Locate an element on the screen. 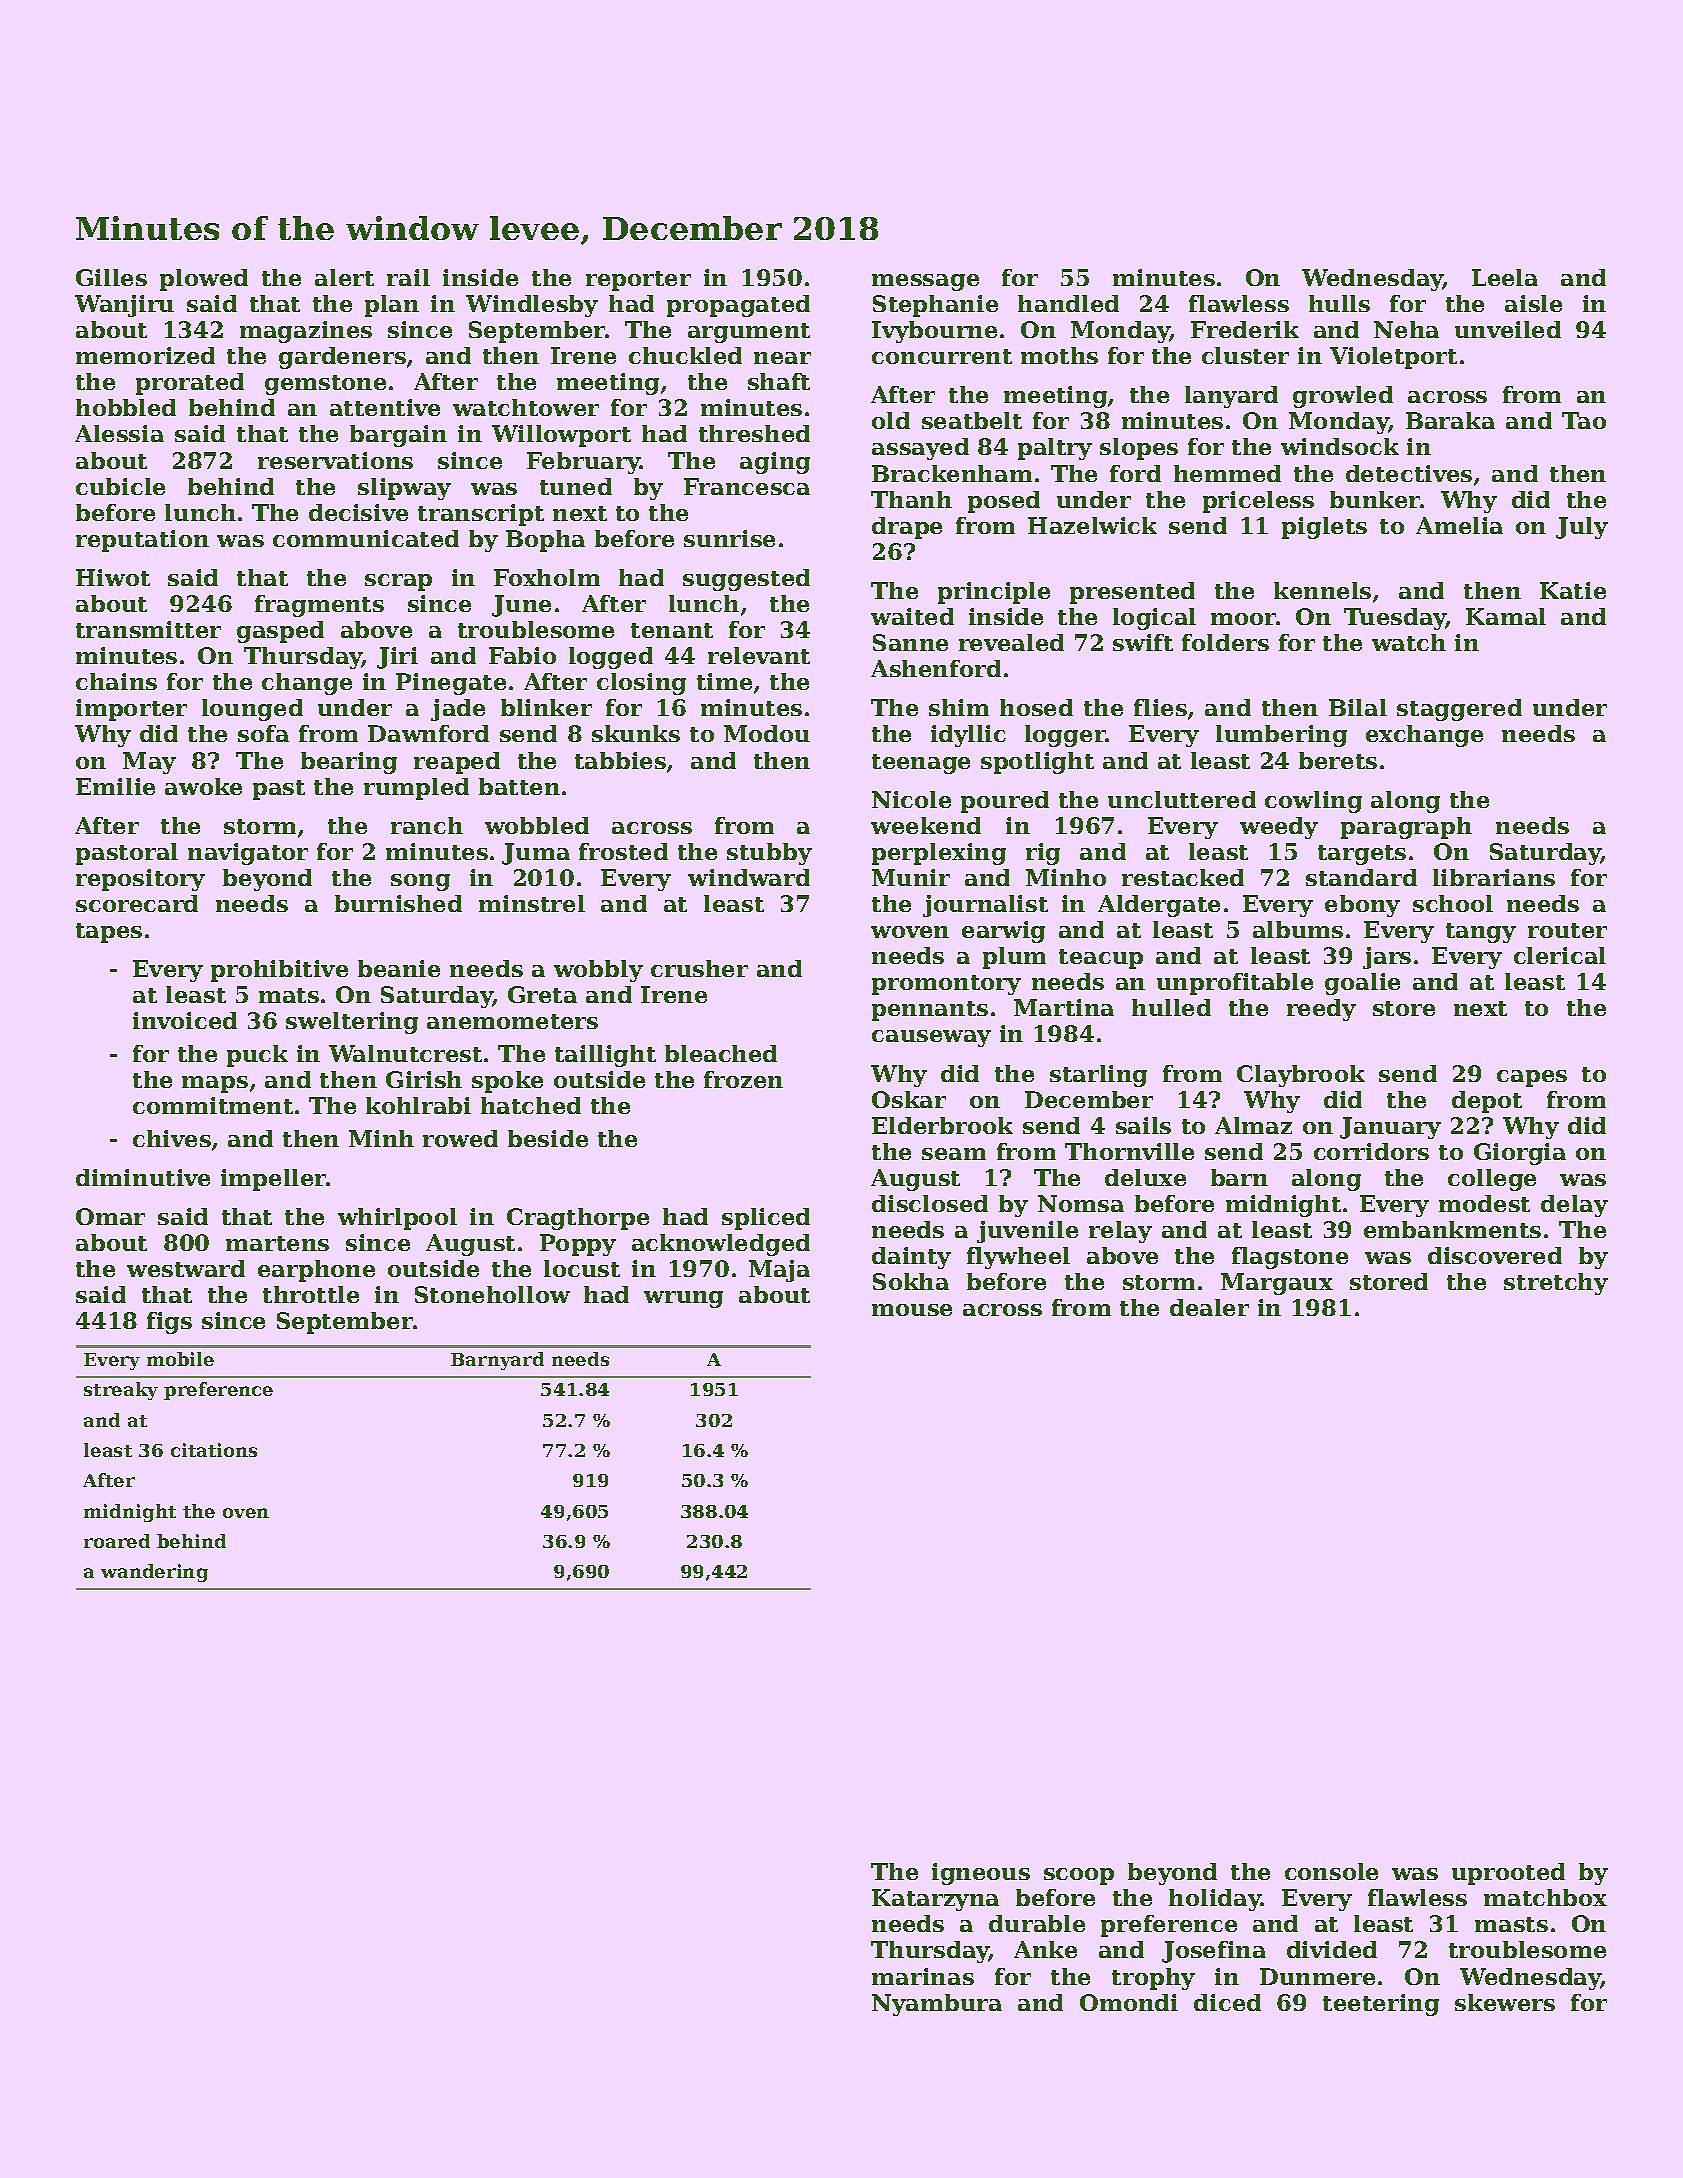 This screenshot has height=2178, width=1683. discovered is located at coordinates (1495, 1255).
